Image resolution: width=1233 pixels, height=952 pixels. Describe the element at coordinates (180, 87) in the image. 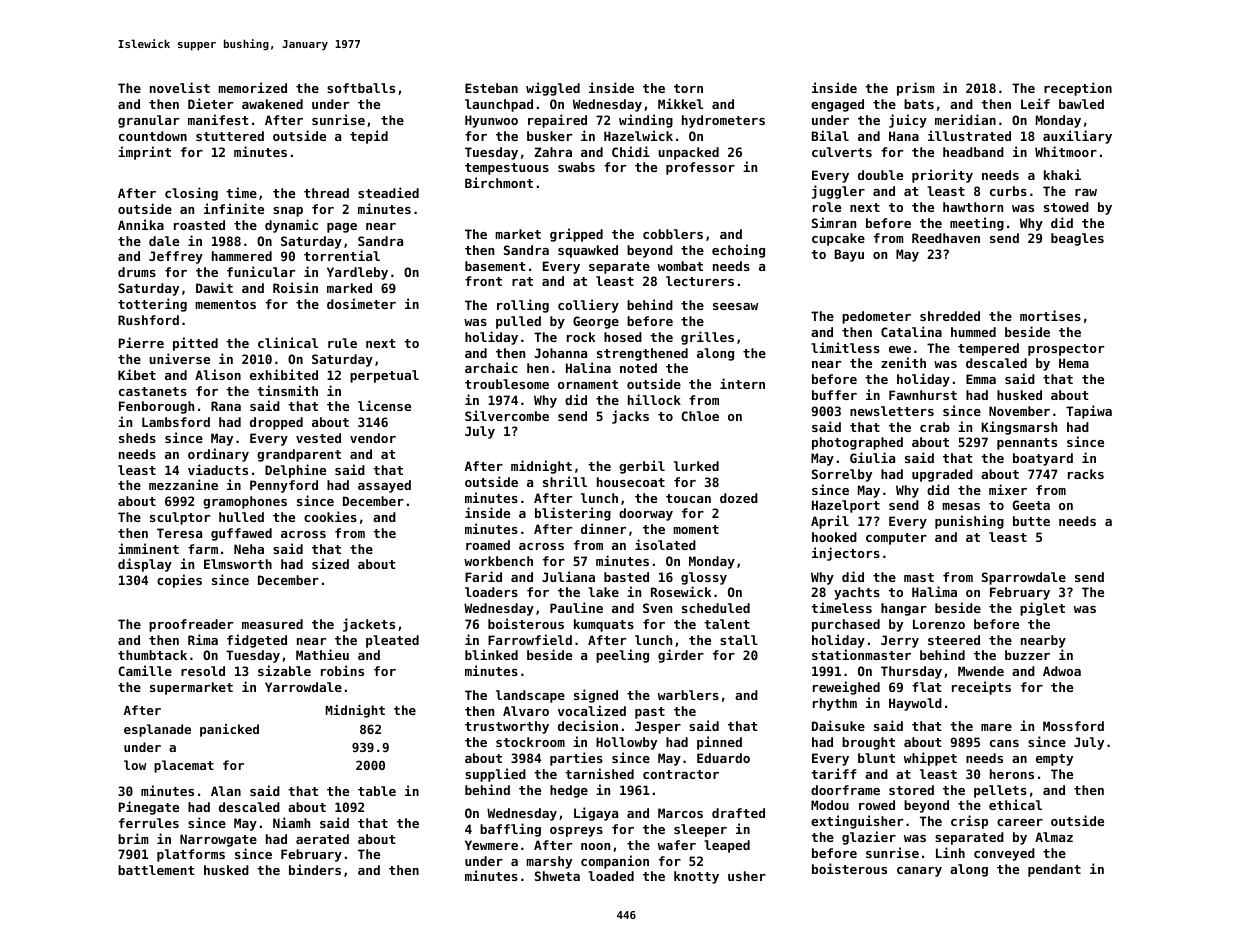

I see `novelist` at that location.
